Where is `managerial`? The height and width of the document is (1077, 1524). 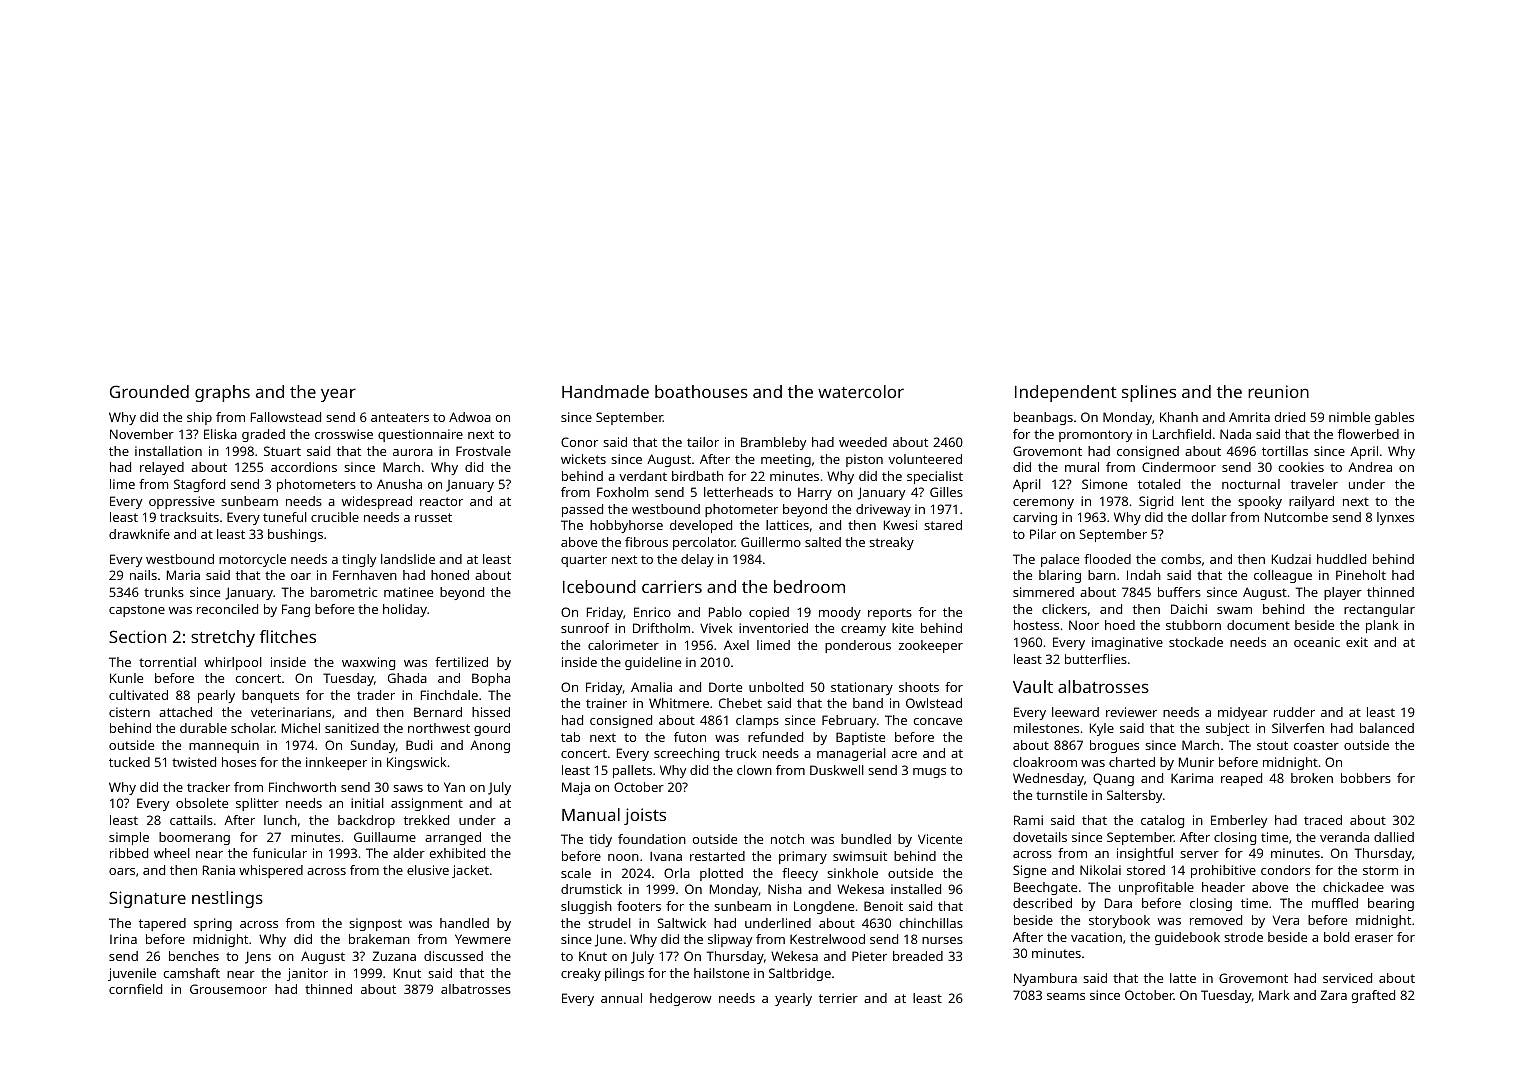 managerial is located at coordinates (851, 754).
